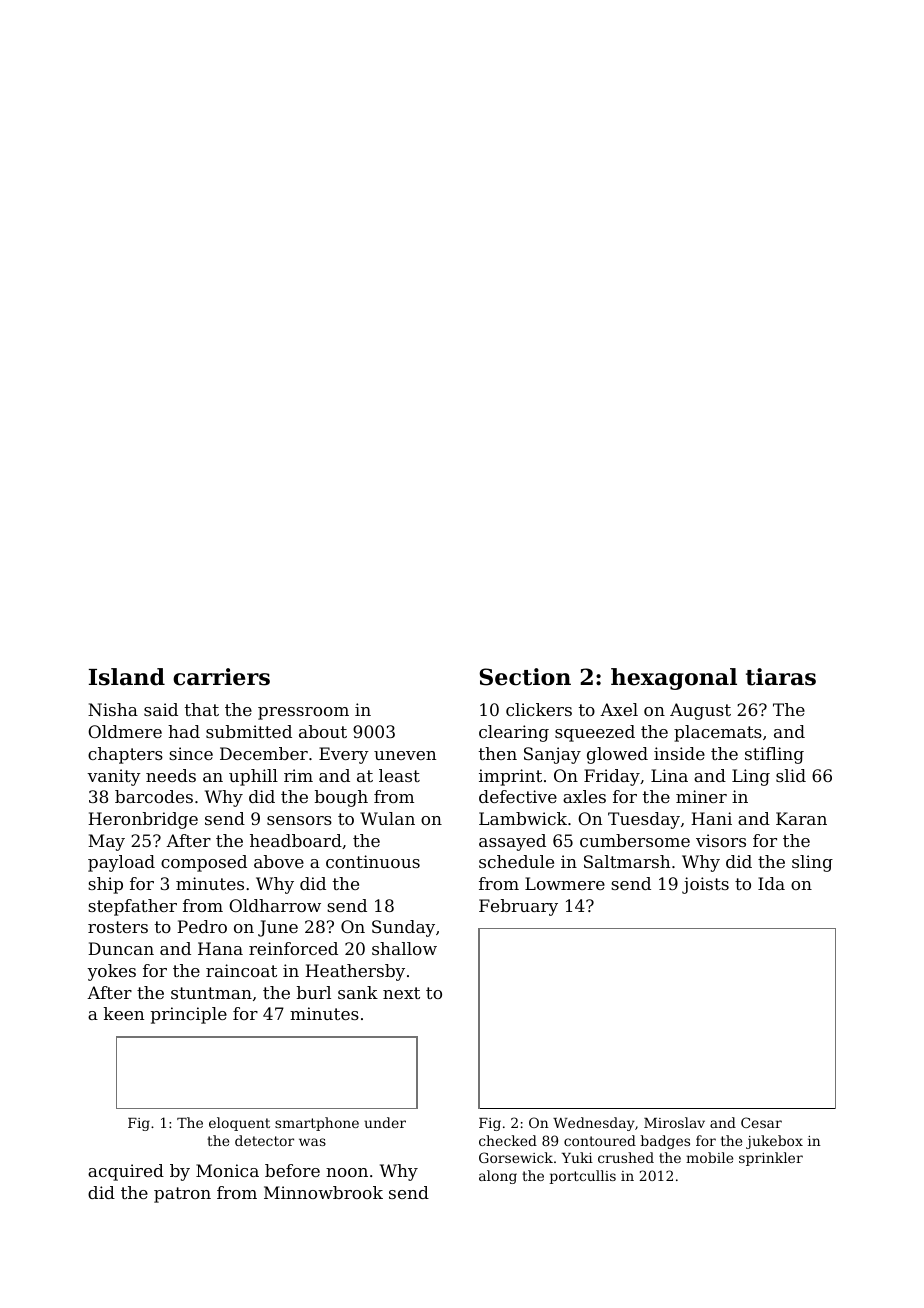 The image size is (924, 1308). What do you see at coordinates (674, 1122) in the image?
I see `Miroslav` at bounding box center [674, 1122].
